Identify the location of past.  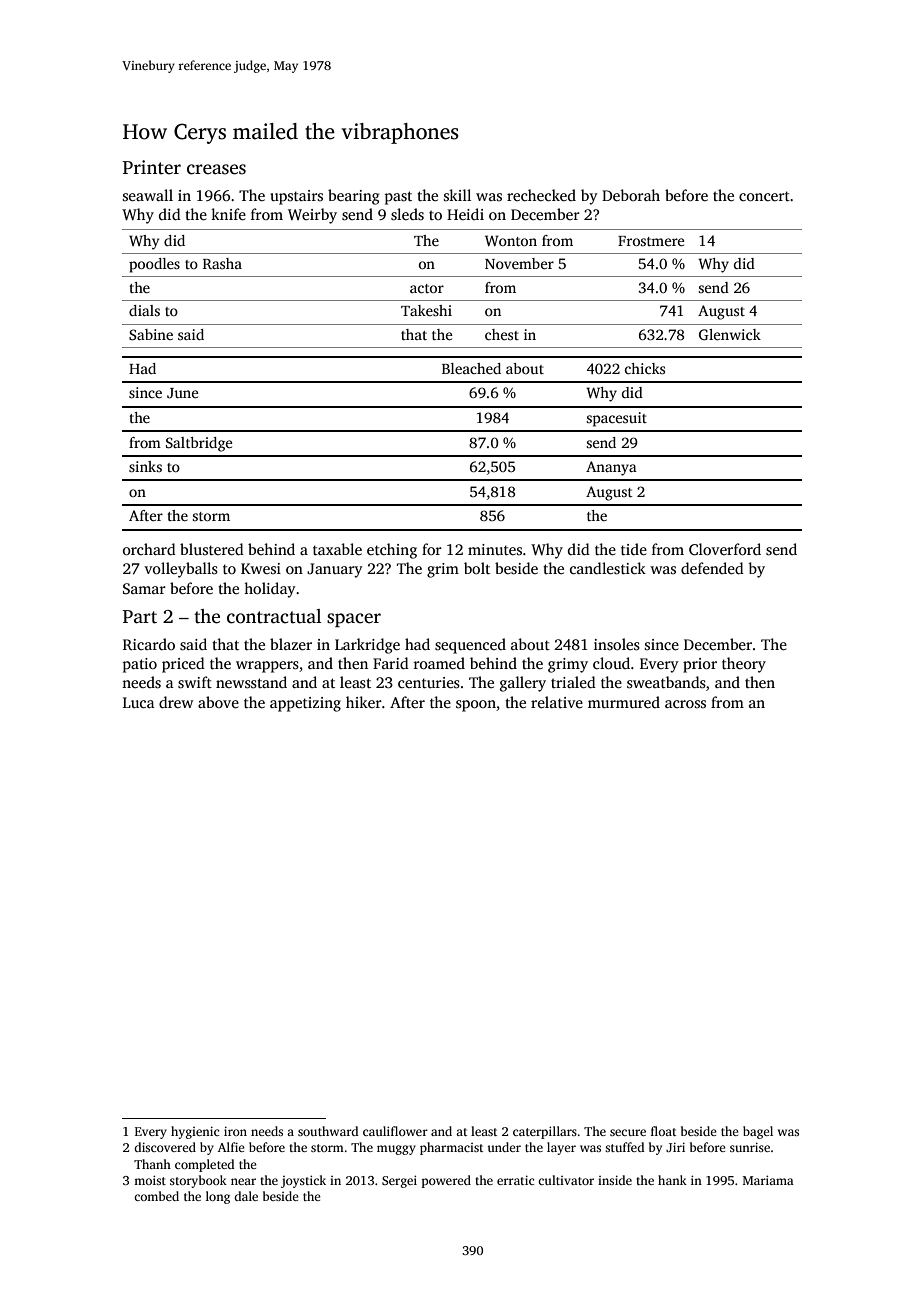
(398, 198).
